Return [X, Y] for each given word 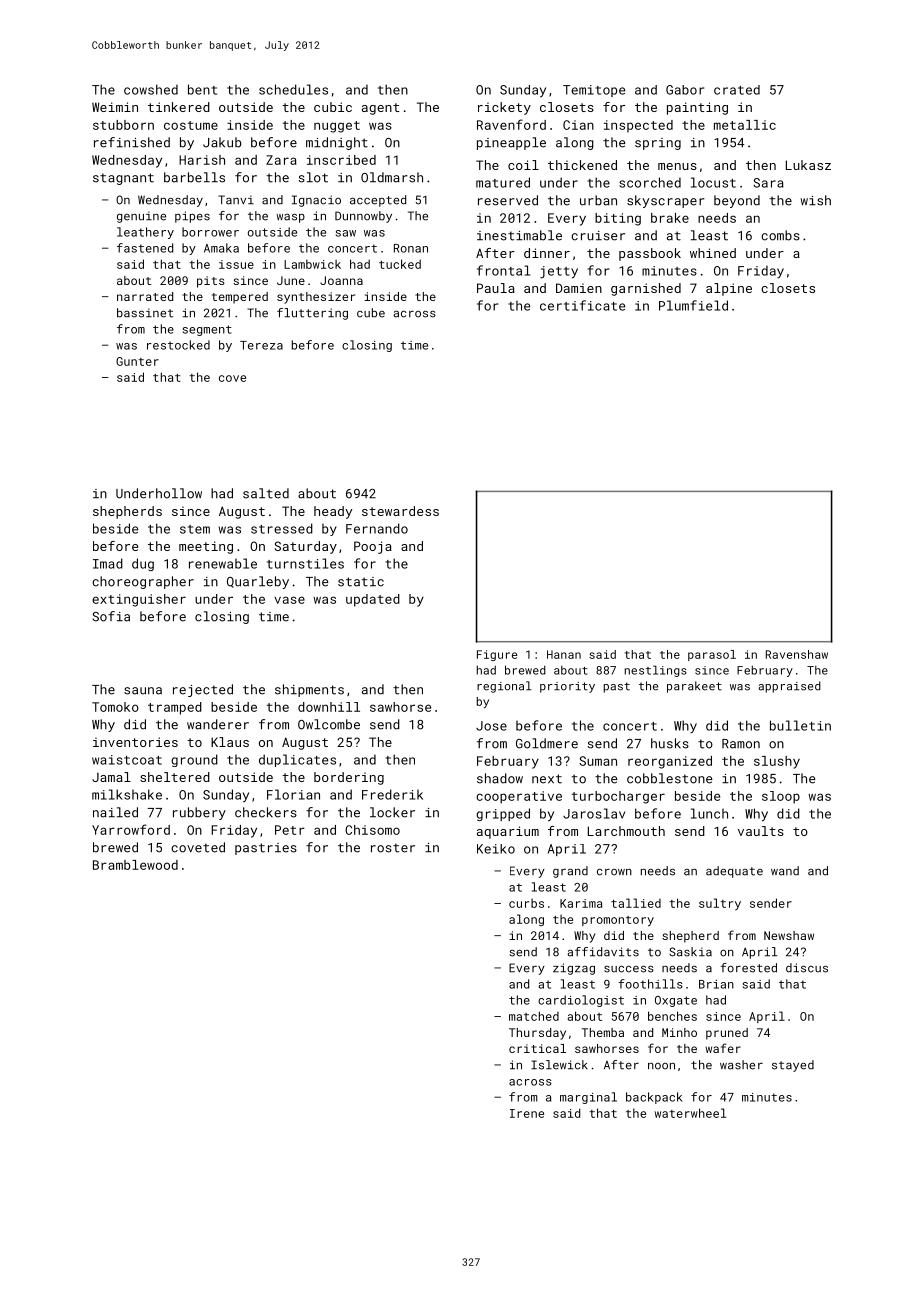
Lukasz [808, 165]
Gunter [137, 361]
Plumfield [693, 305]
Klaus [230, 742]
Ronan [411, 248]
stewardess [400, 511]
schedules [293, 89]
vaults [761, 831]
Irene [527, 1113]
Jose [491, 726]
